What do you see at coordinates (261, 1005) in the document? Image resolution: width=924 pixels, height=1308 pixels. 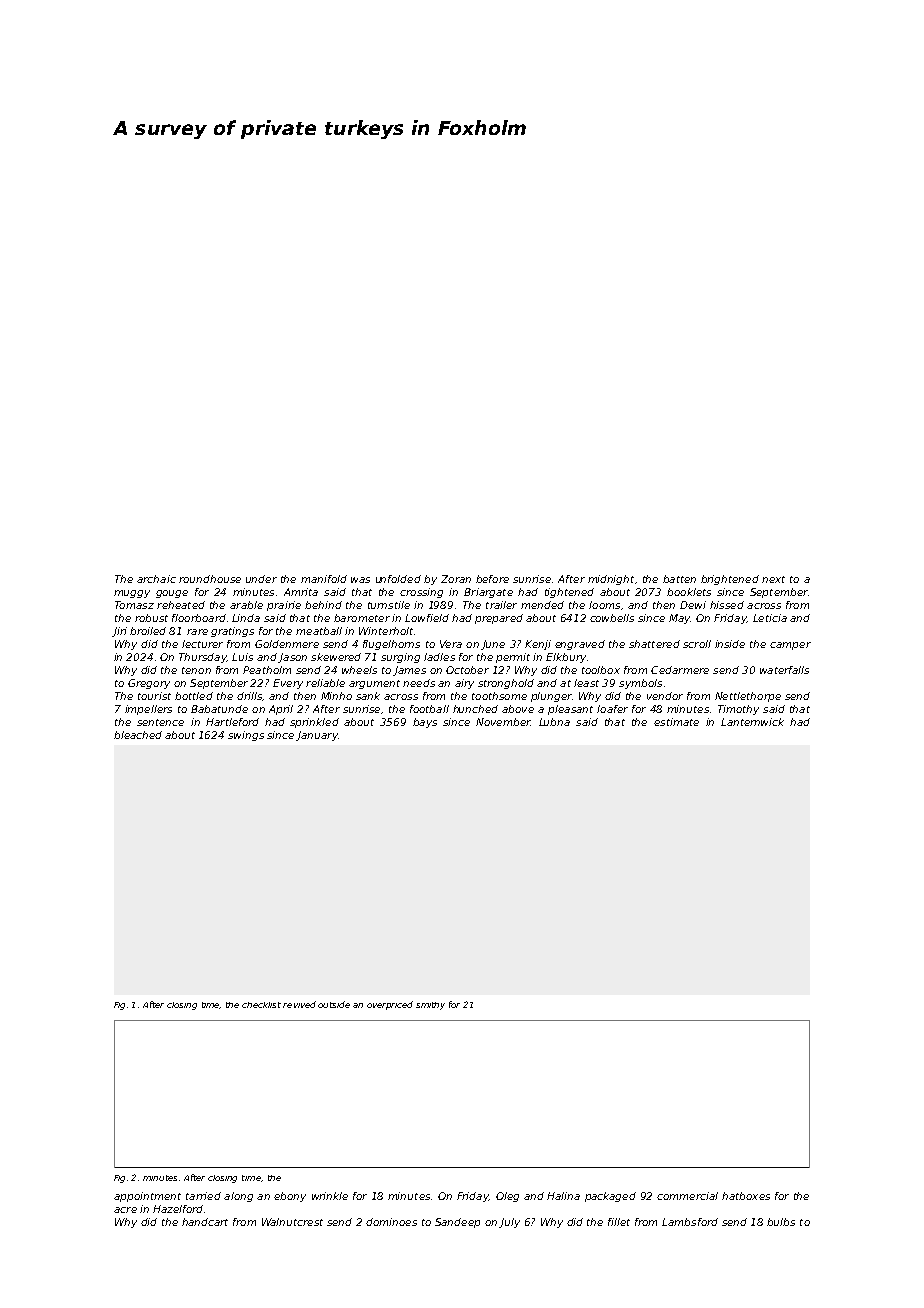 I see `checklist` at bounding box center [261, 1005].
